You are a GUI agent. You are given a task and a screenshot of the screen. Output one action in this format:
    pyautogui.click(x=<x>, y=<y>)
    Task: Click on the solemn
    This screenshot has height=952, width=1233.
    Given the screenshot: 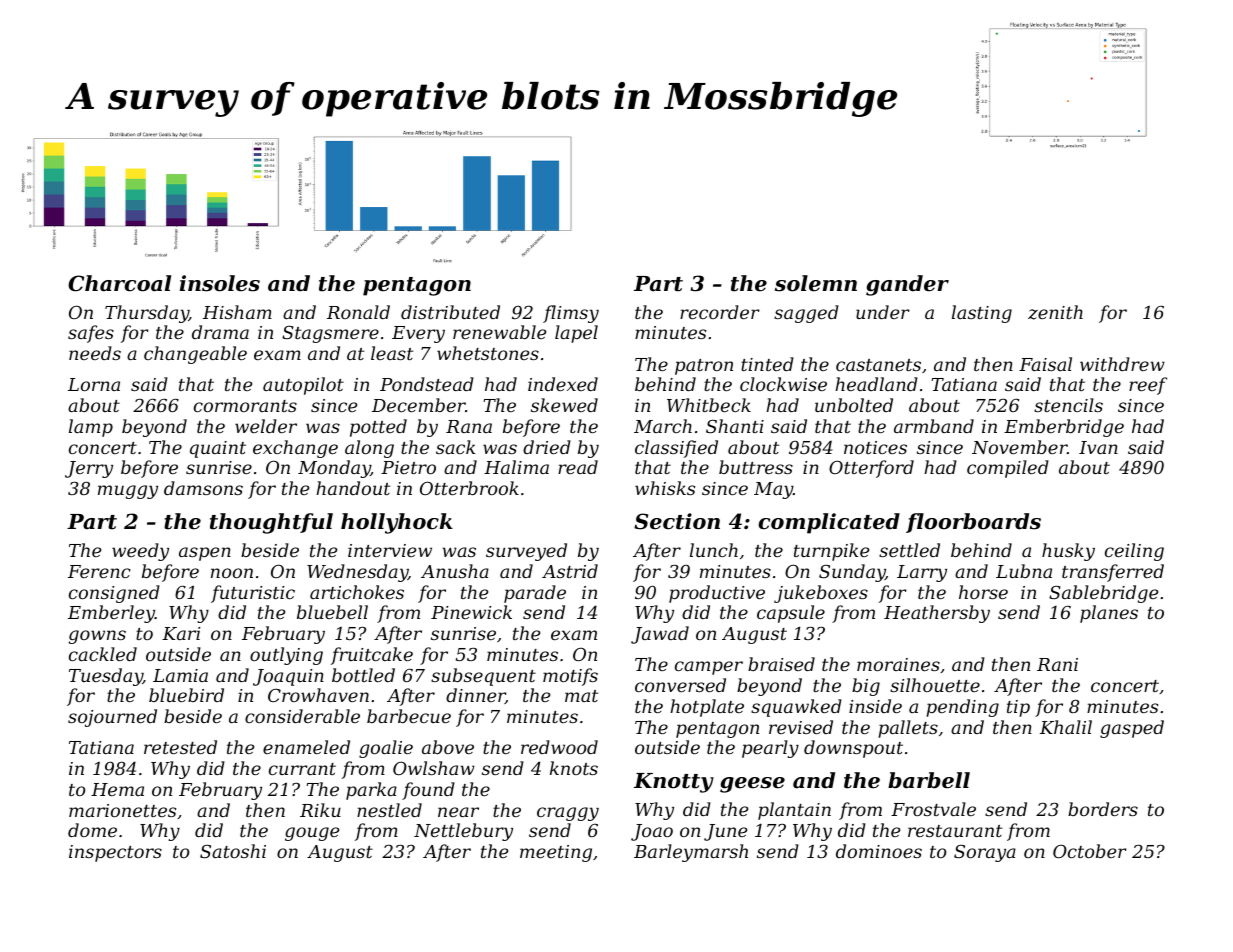 What is the action you would take?
    pyautogui.click(x=816, y=283)
